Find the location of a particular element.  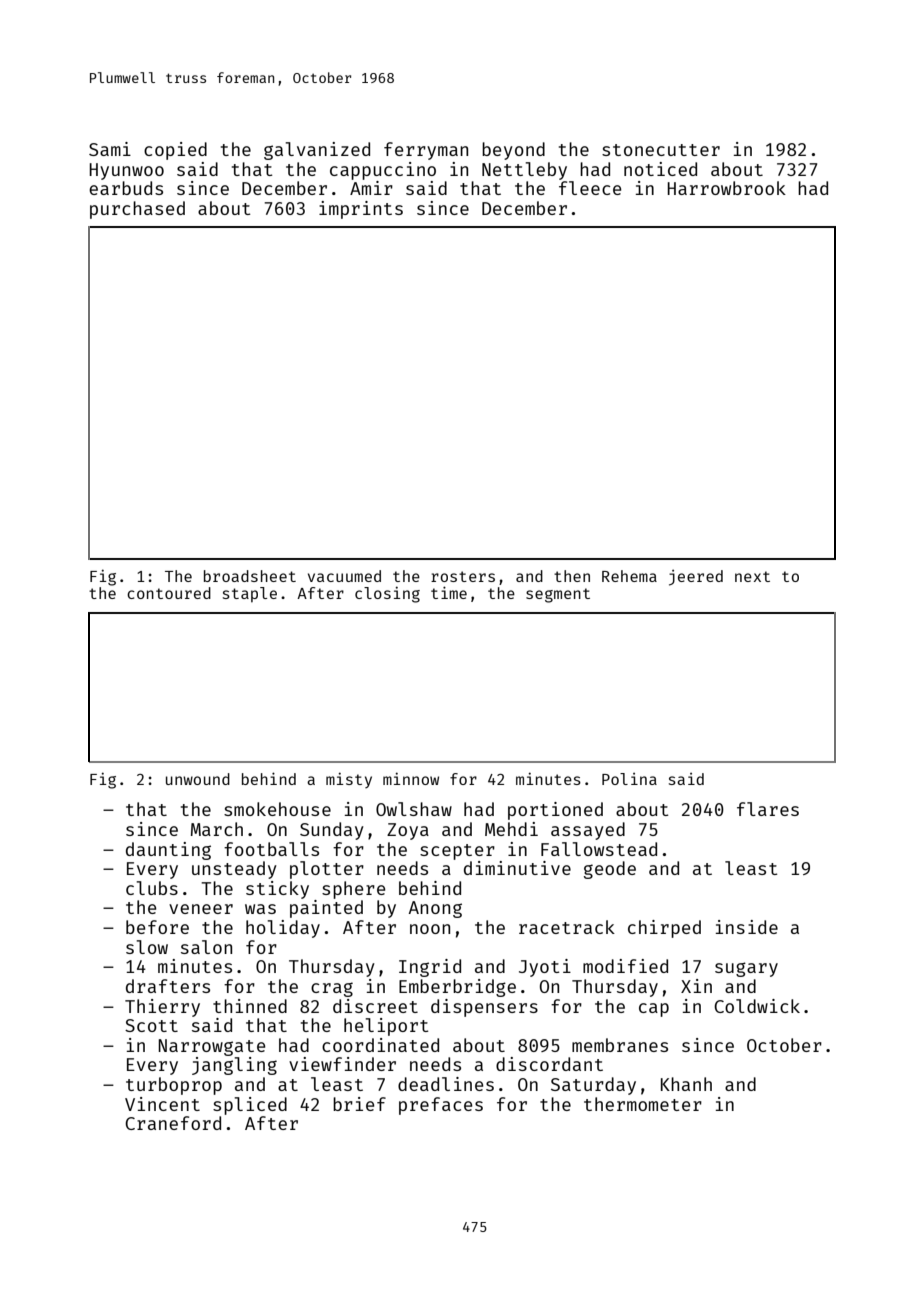

holiday is located at coordinates (283, 929).
